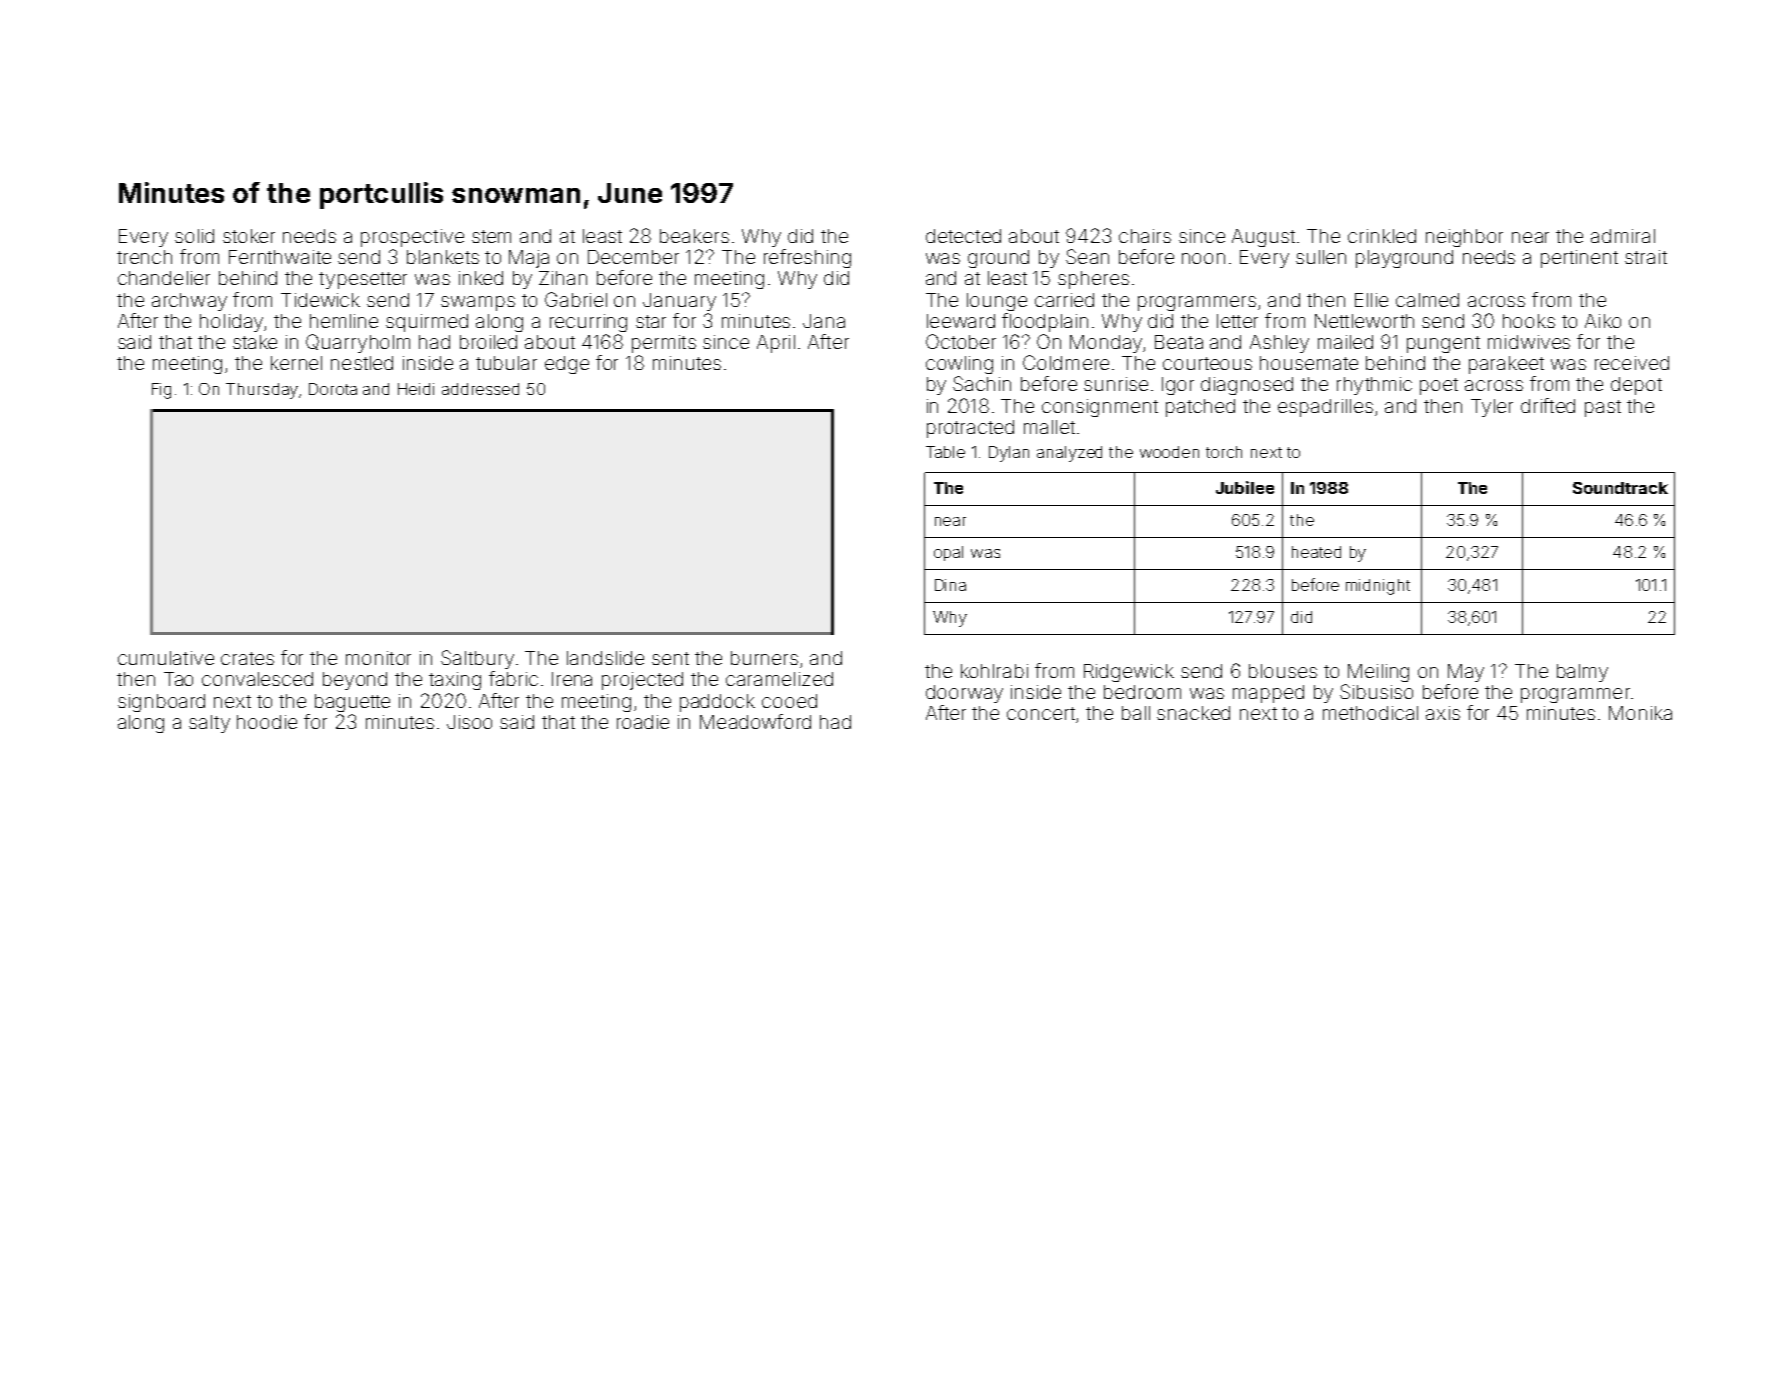  What do you see at coordinates (1224, 452) in the page?
I see `torch` at bounding box center [1224, 452].
